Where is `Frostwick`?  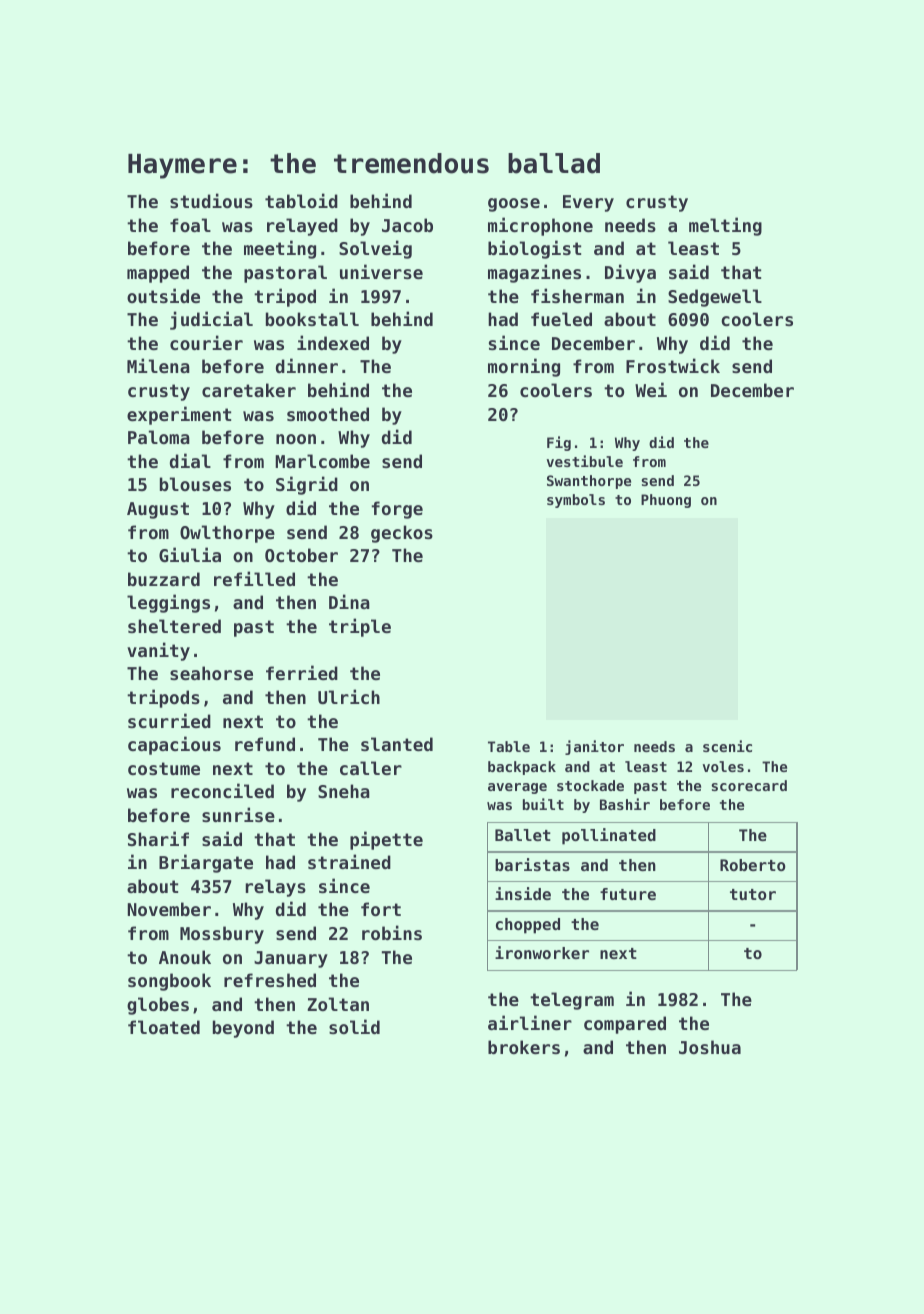
Frostwick is located at coordinates (673, 365).
